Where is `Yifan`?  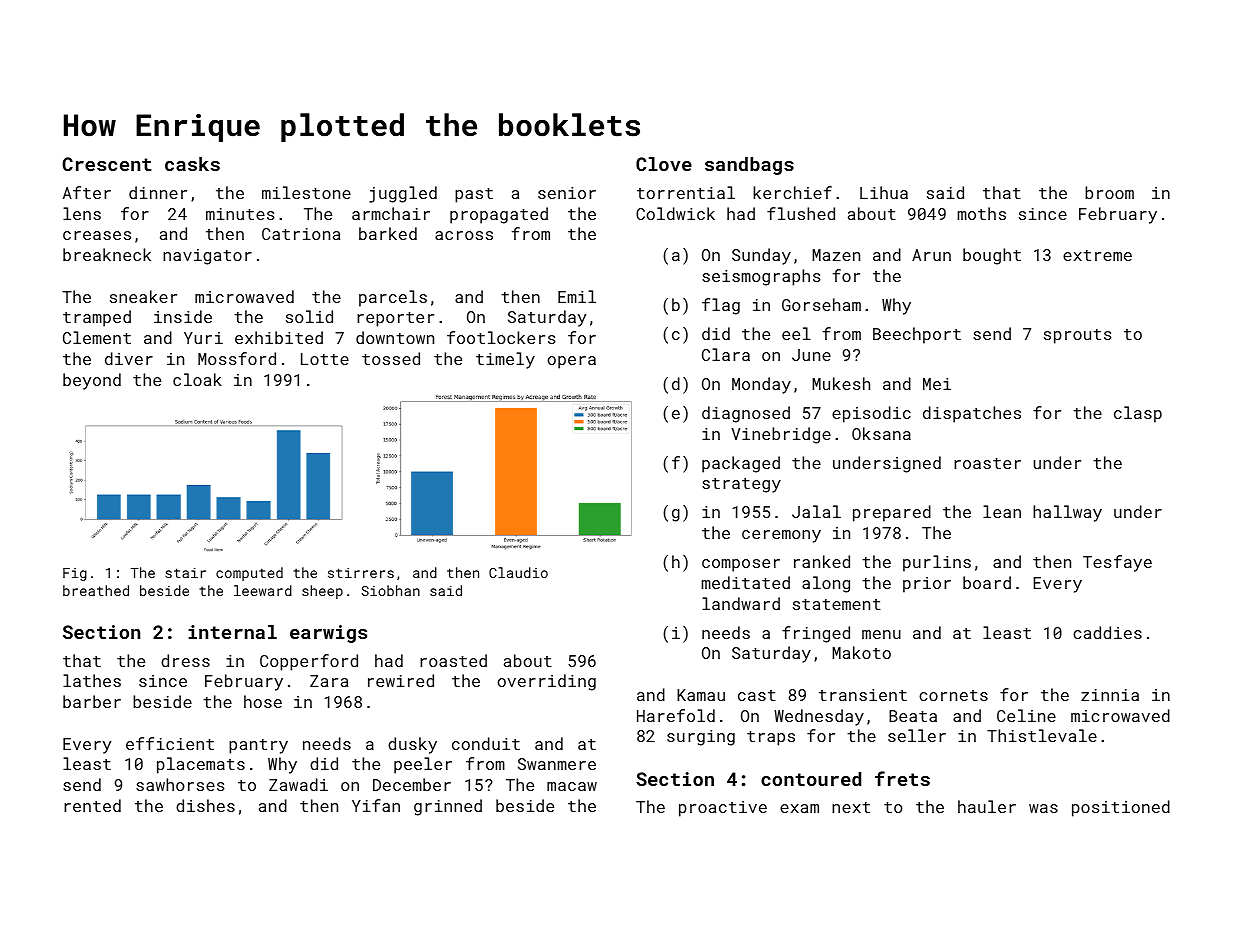 Yifan is located at coordinates (376, 805).
